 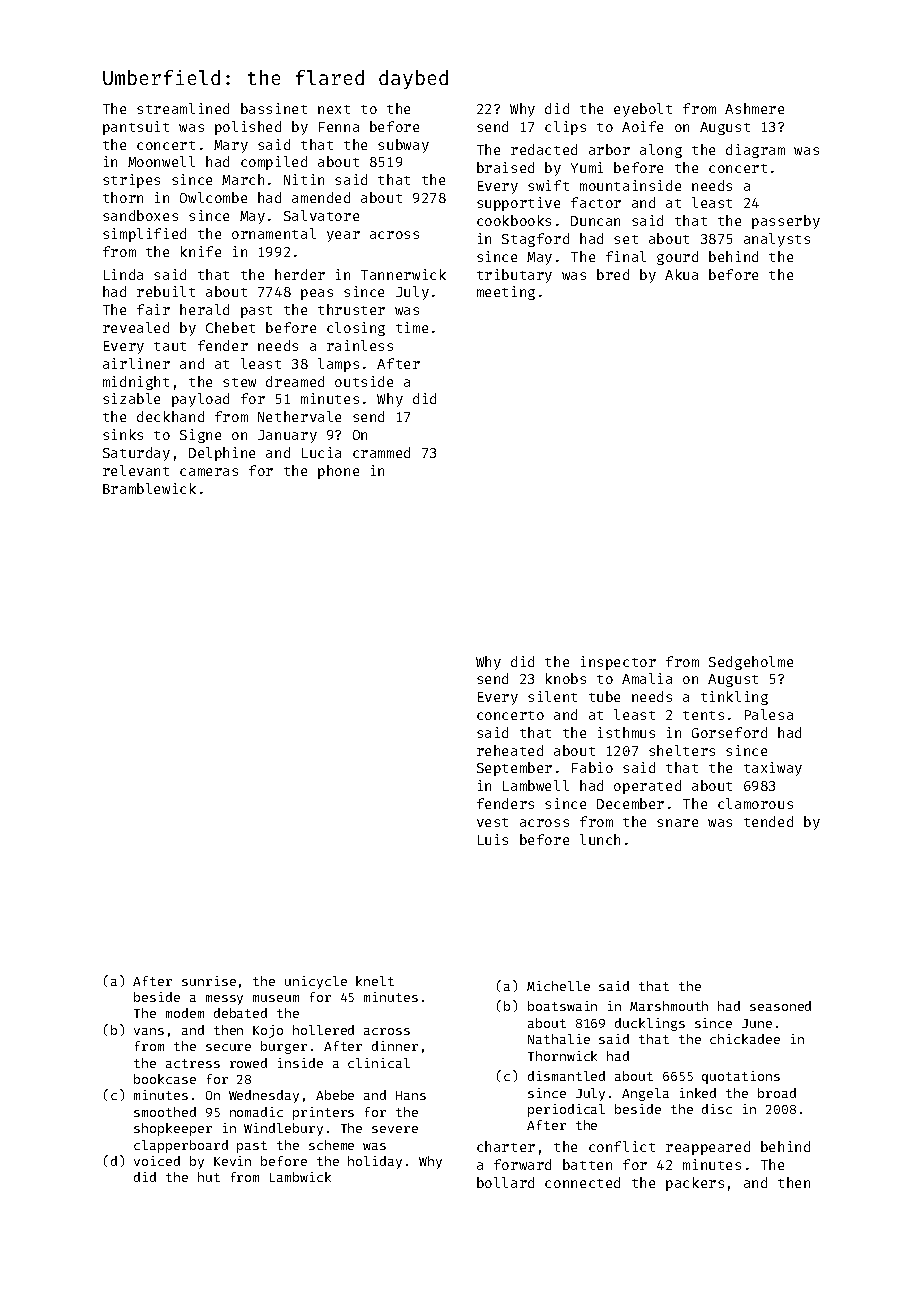 I want to click on herder, so click(x=300, y=274).
